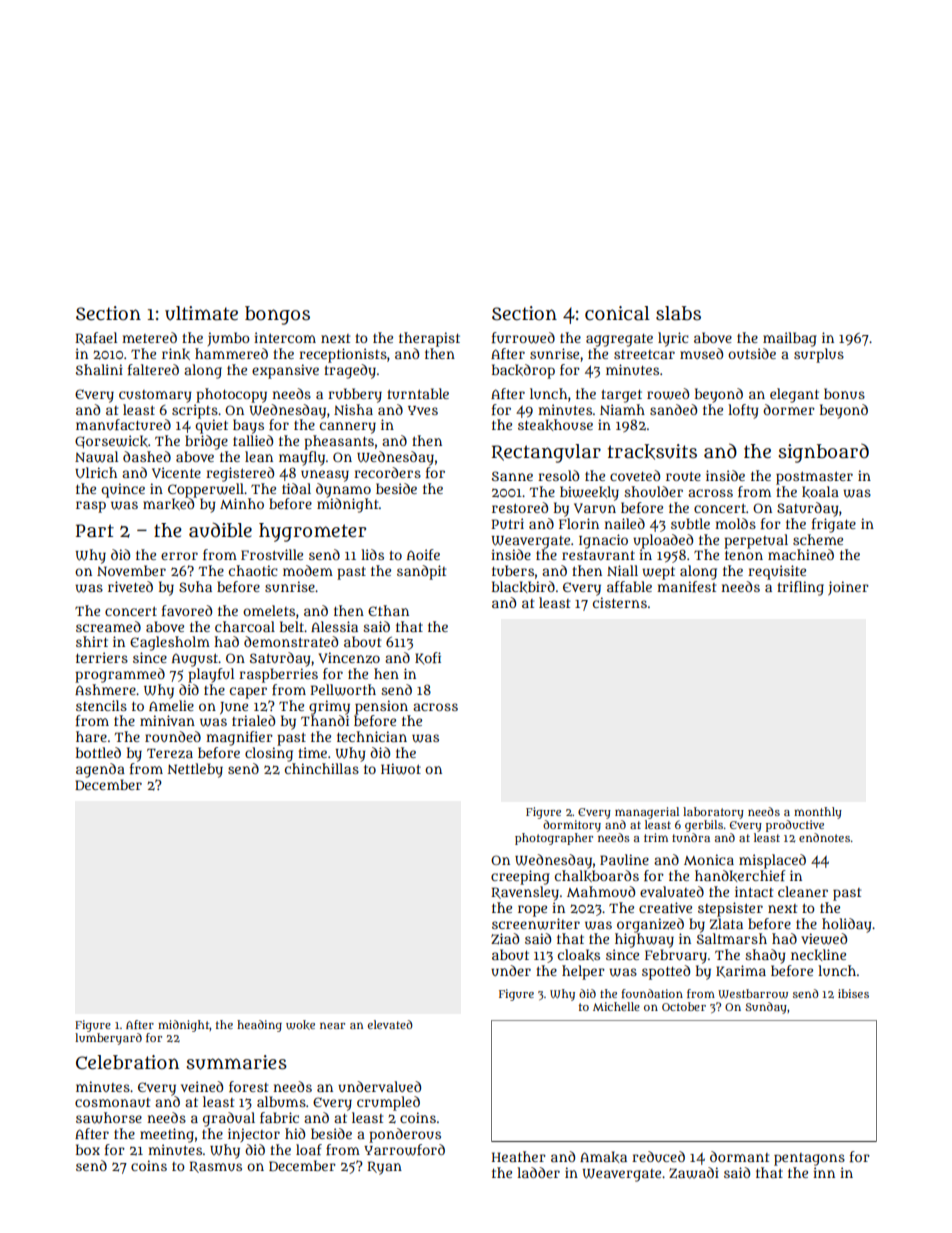 The width and height of the screenshot is (952, 1233). What do you see at coordinates (512, 476) in the screenshot?
I see `Sanne` at bounding box center [512, 476].
